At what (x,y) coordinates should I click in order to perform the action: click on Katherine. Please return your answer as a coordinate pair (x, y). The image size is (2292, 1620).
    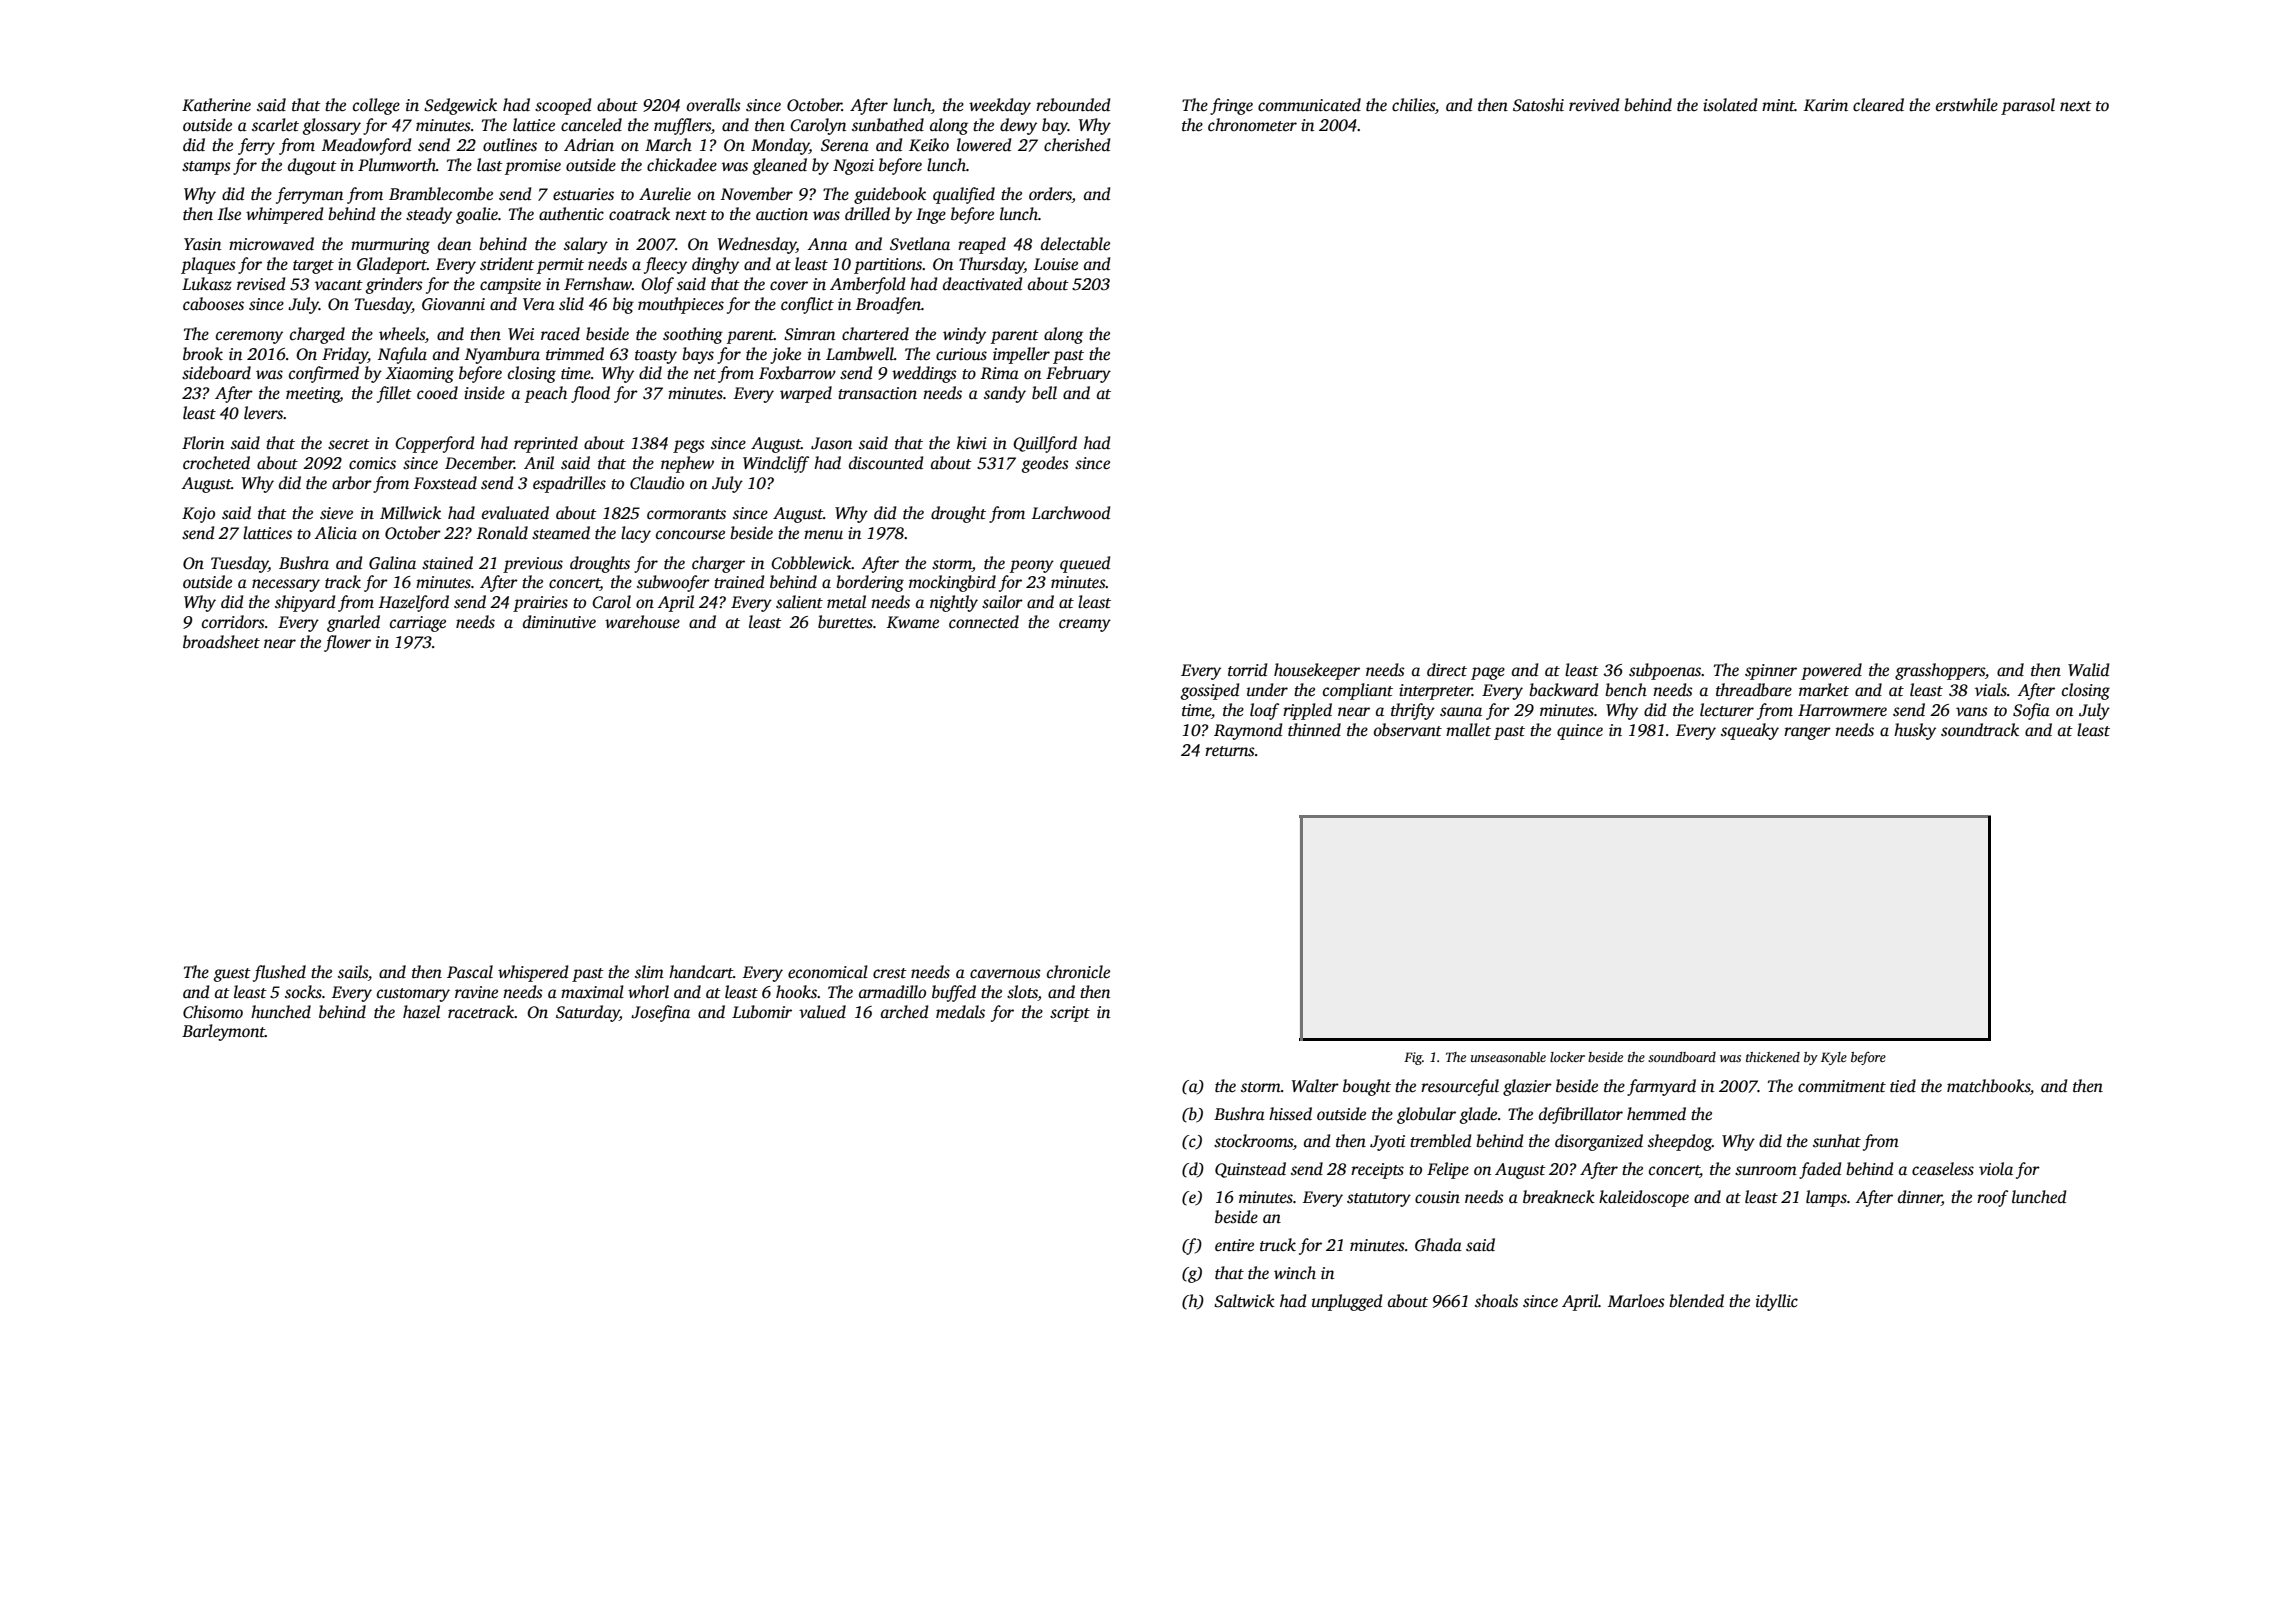
    Looking at the image, I should click on (216, 105).
